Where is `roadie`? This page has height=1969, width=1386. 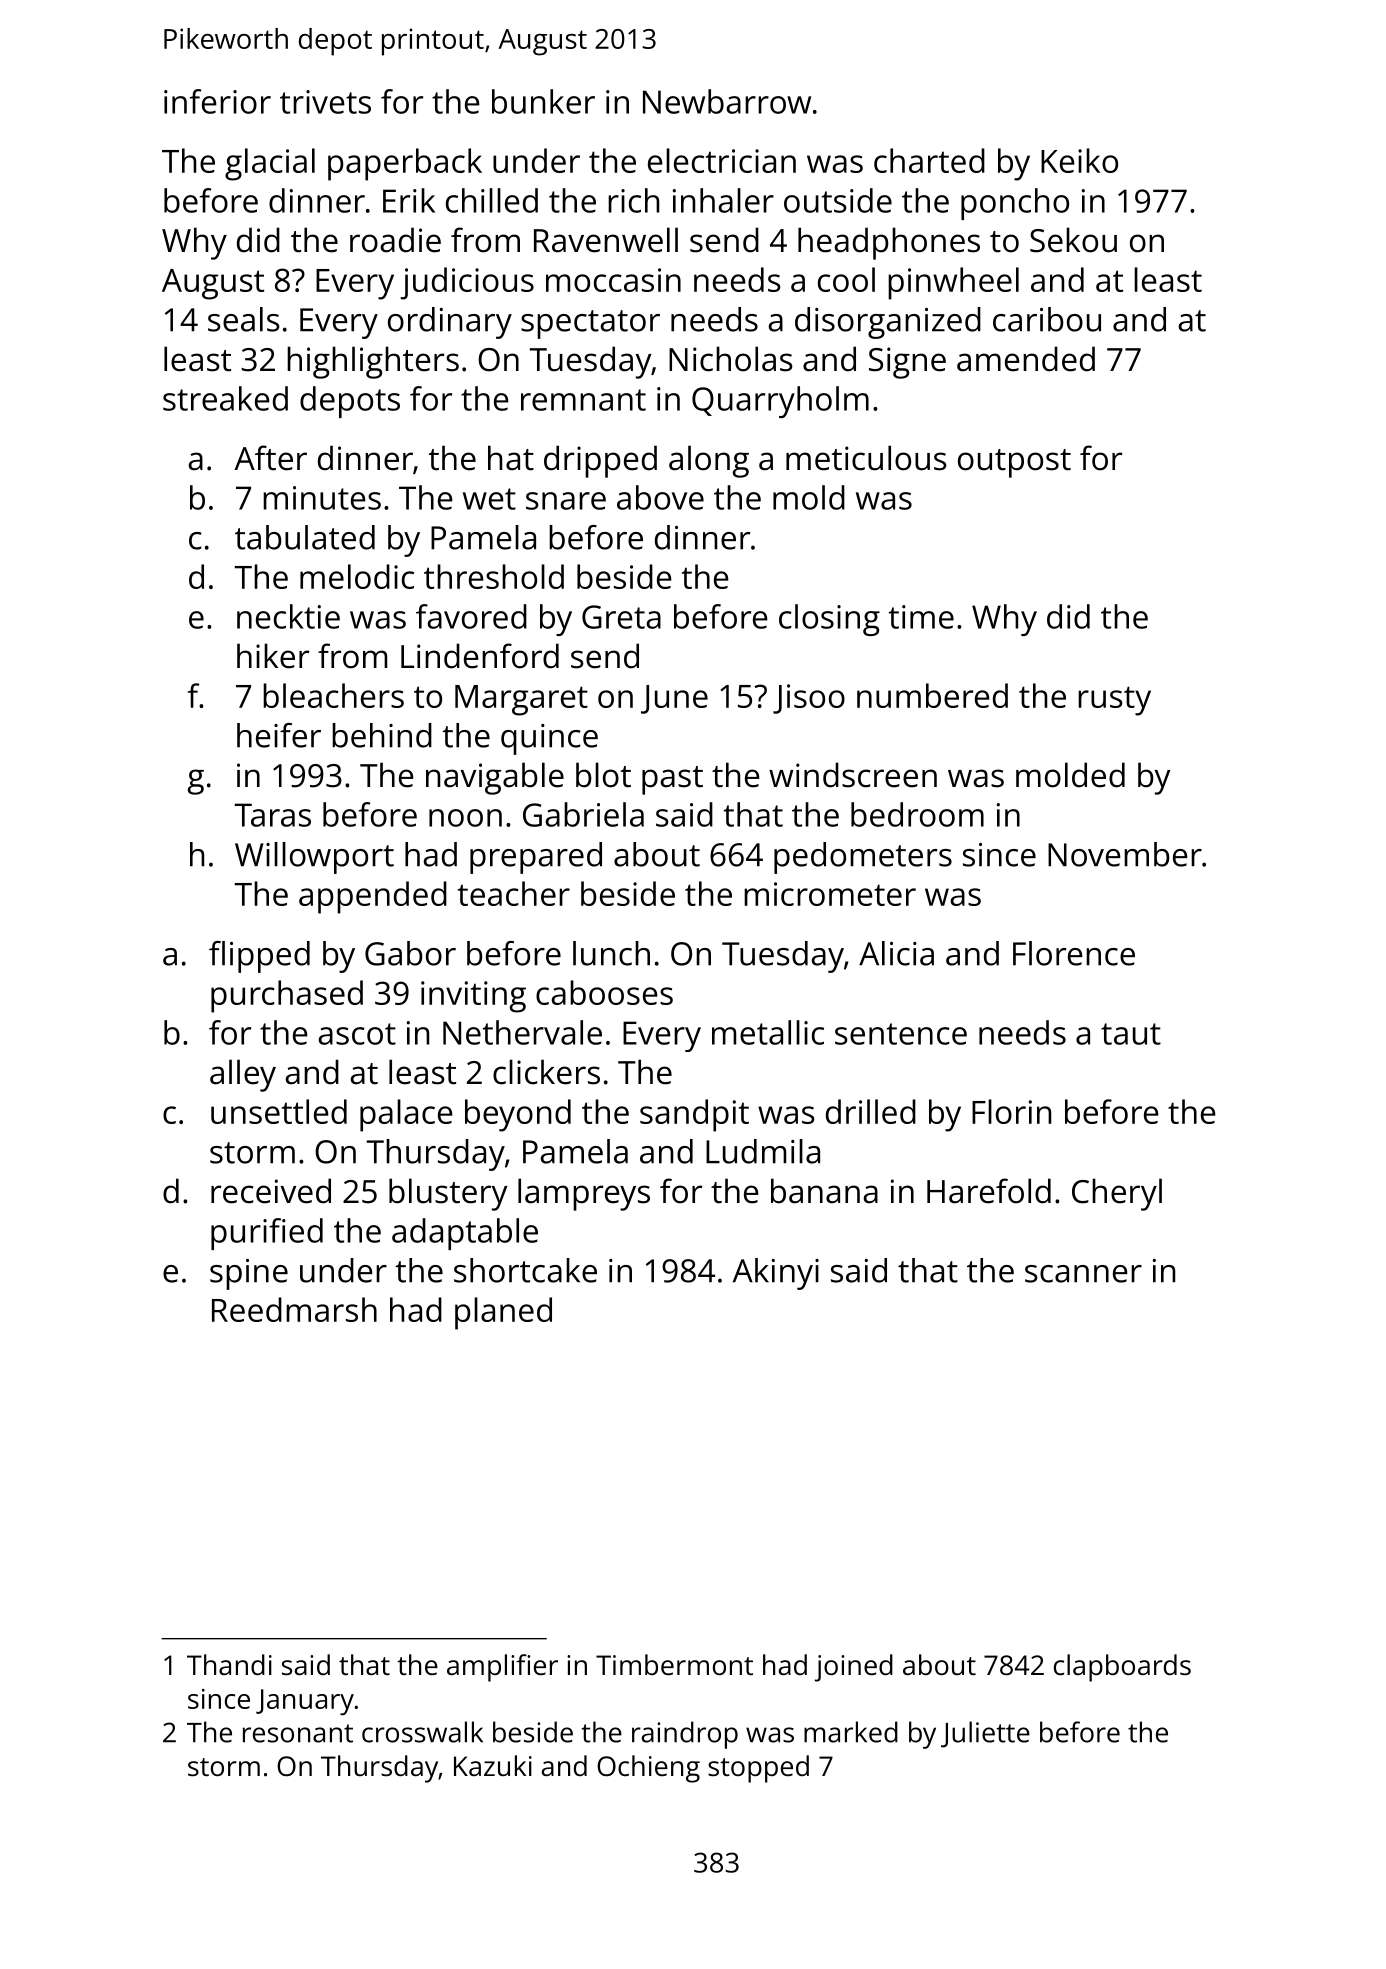
roadie is located at coordinates (395, 240).
